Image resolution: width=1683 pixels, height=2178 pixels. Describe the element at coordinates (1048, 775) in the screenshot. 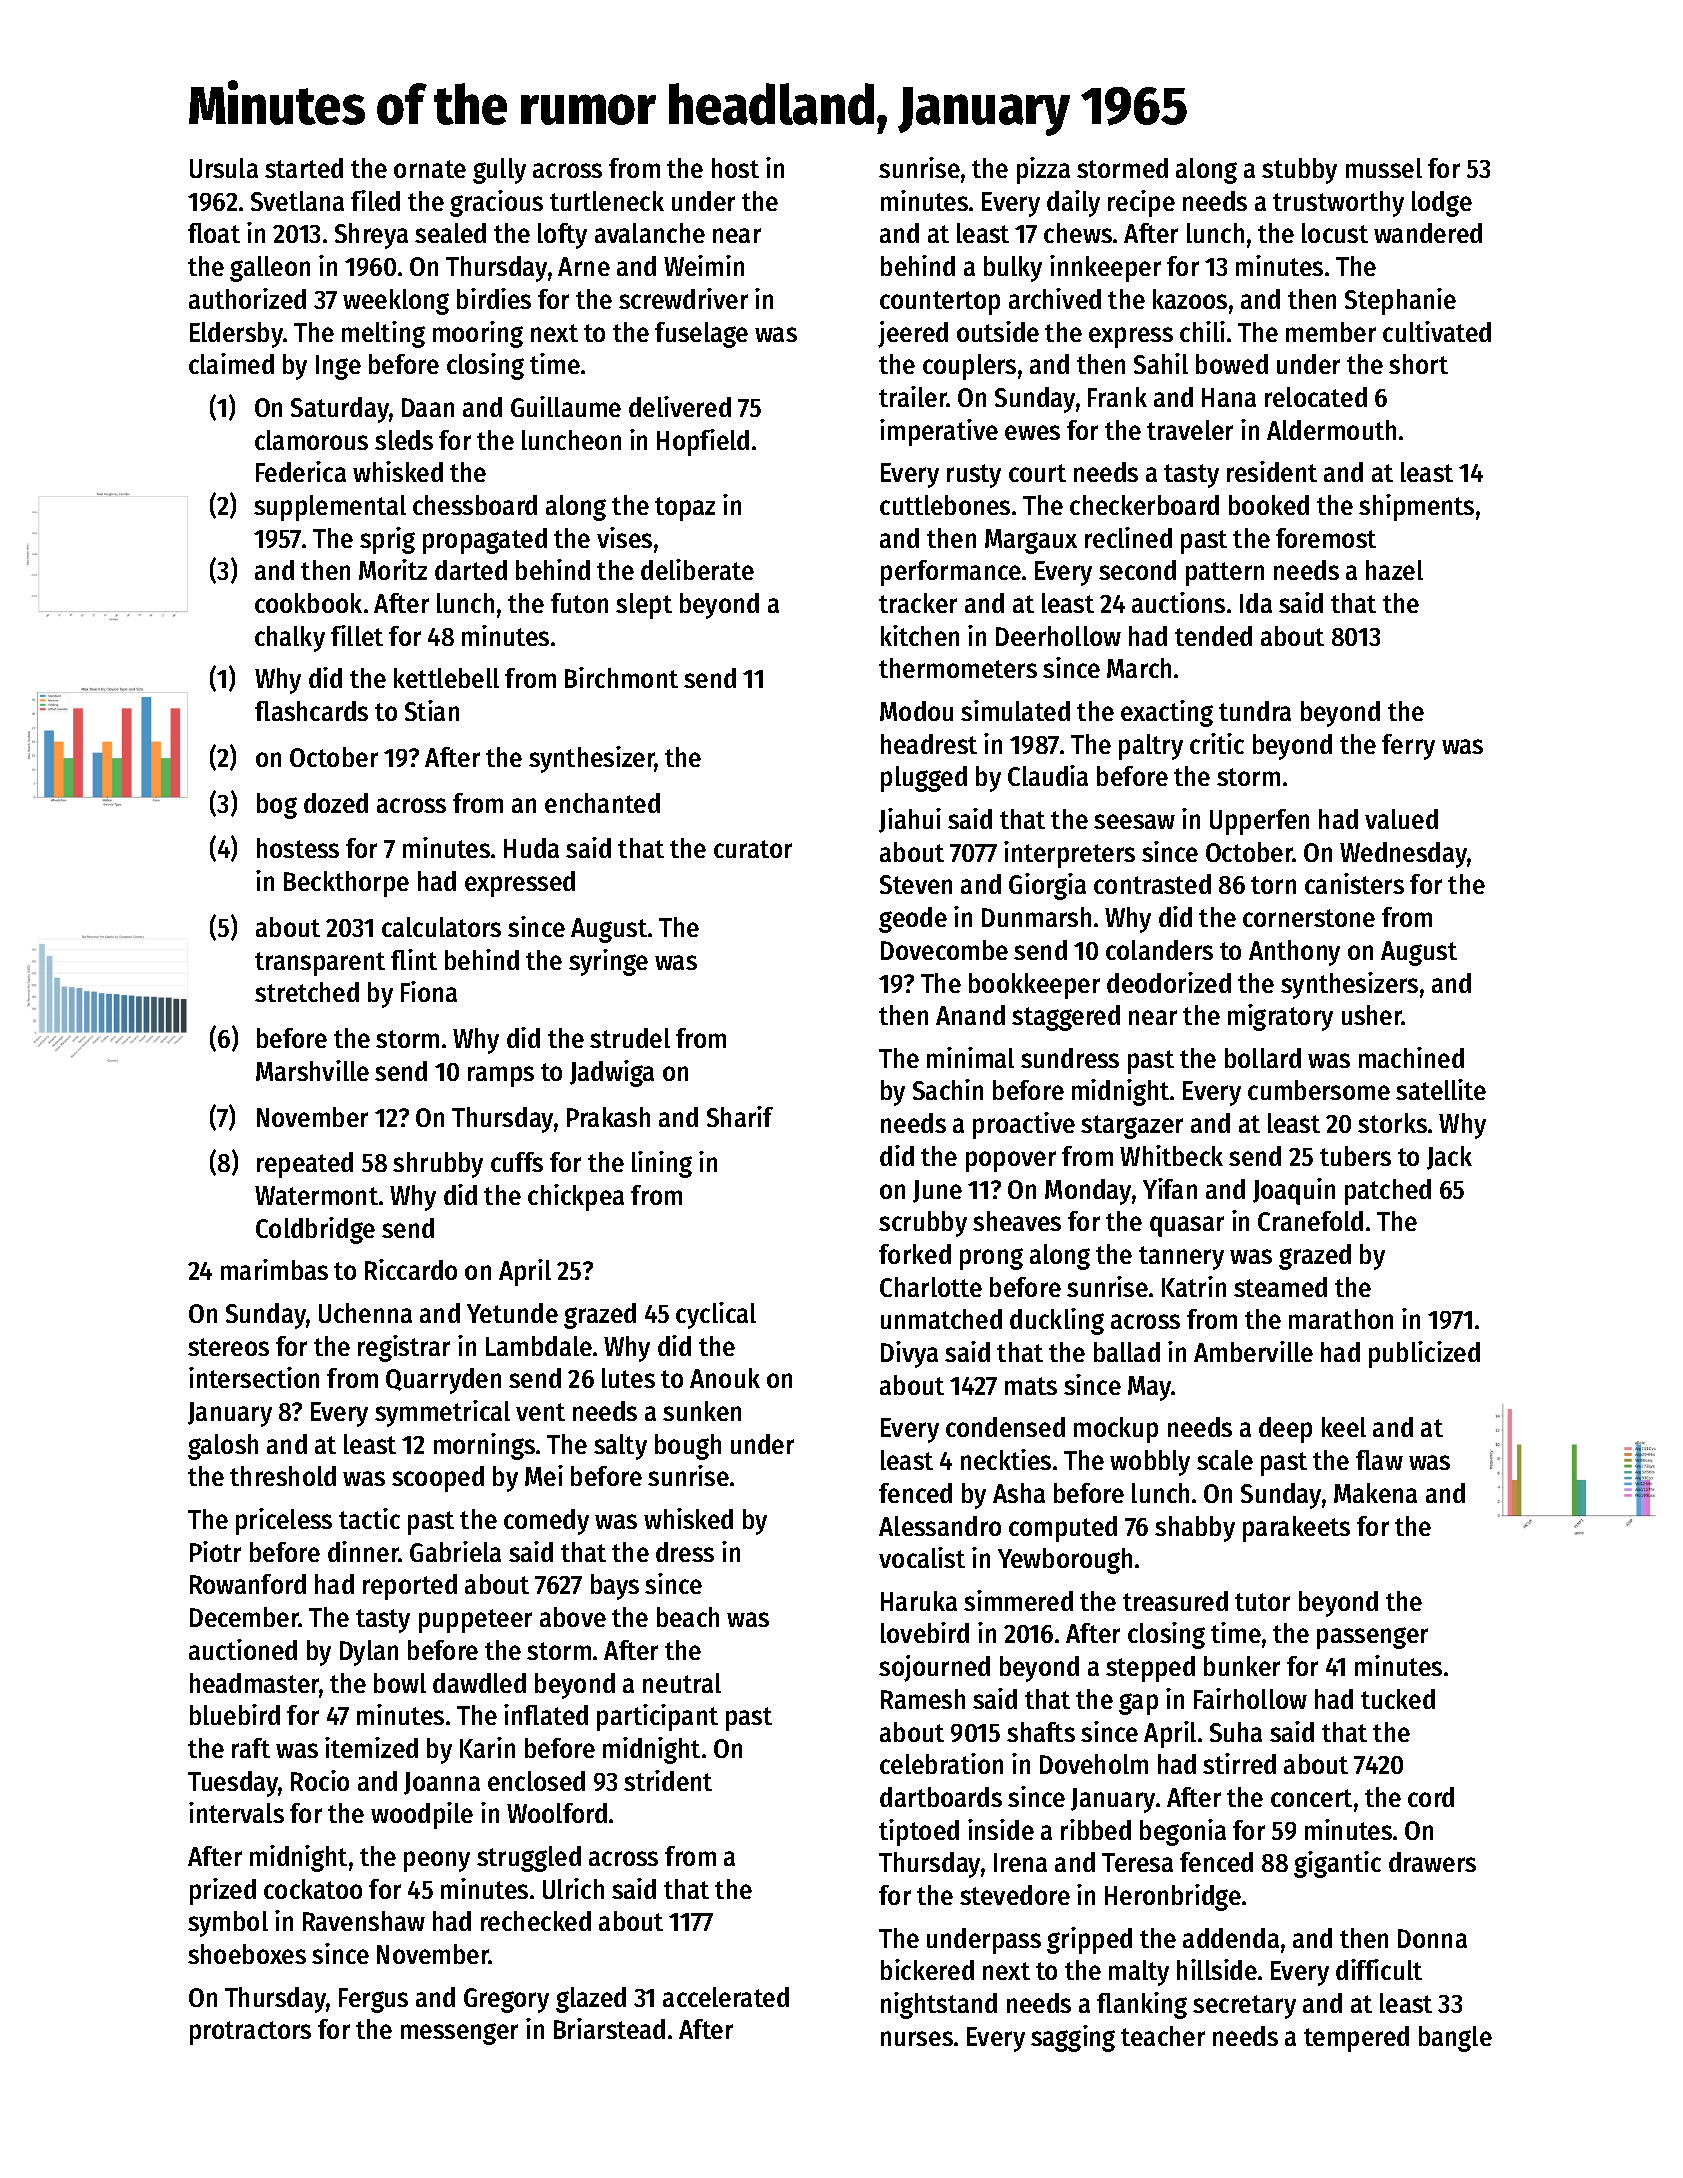

I see `Claudia` at that location.
